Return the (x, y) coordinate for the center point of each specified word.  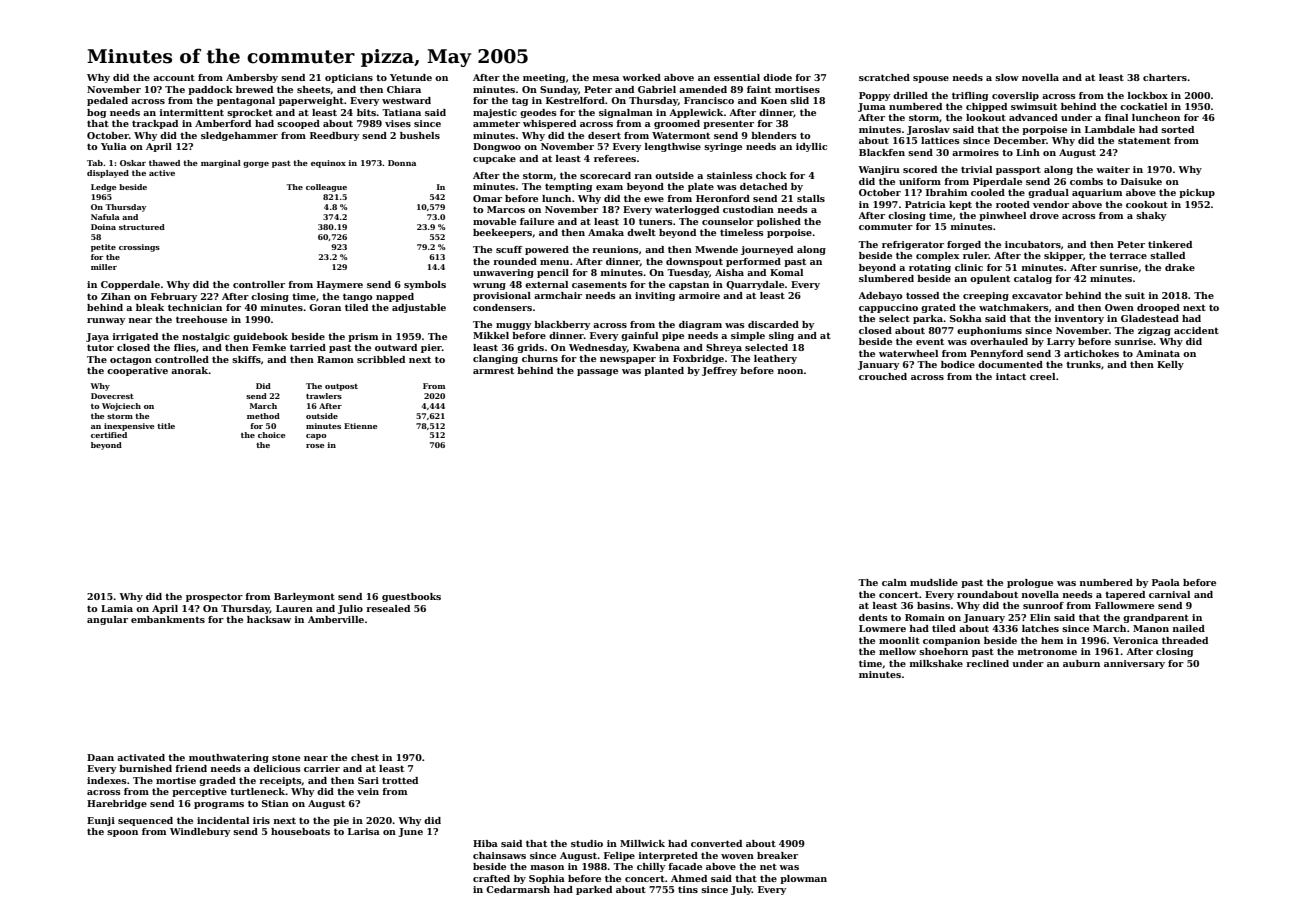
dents (873, 617)
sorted (1177, 129)
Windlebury (200, 832)
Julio (350, 609)
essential (737, 77)
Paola (1166, 582)
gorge (256, 165)
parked (594, 890)
